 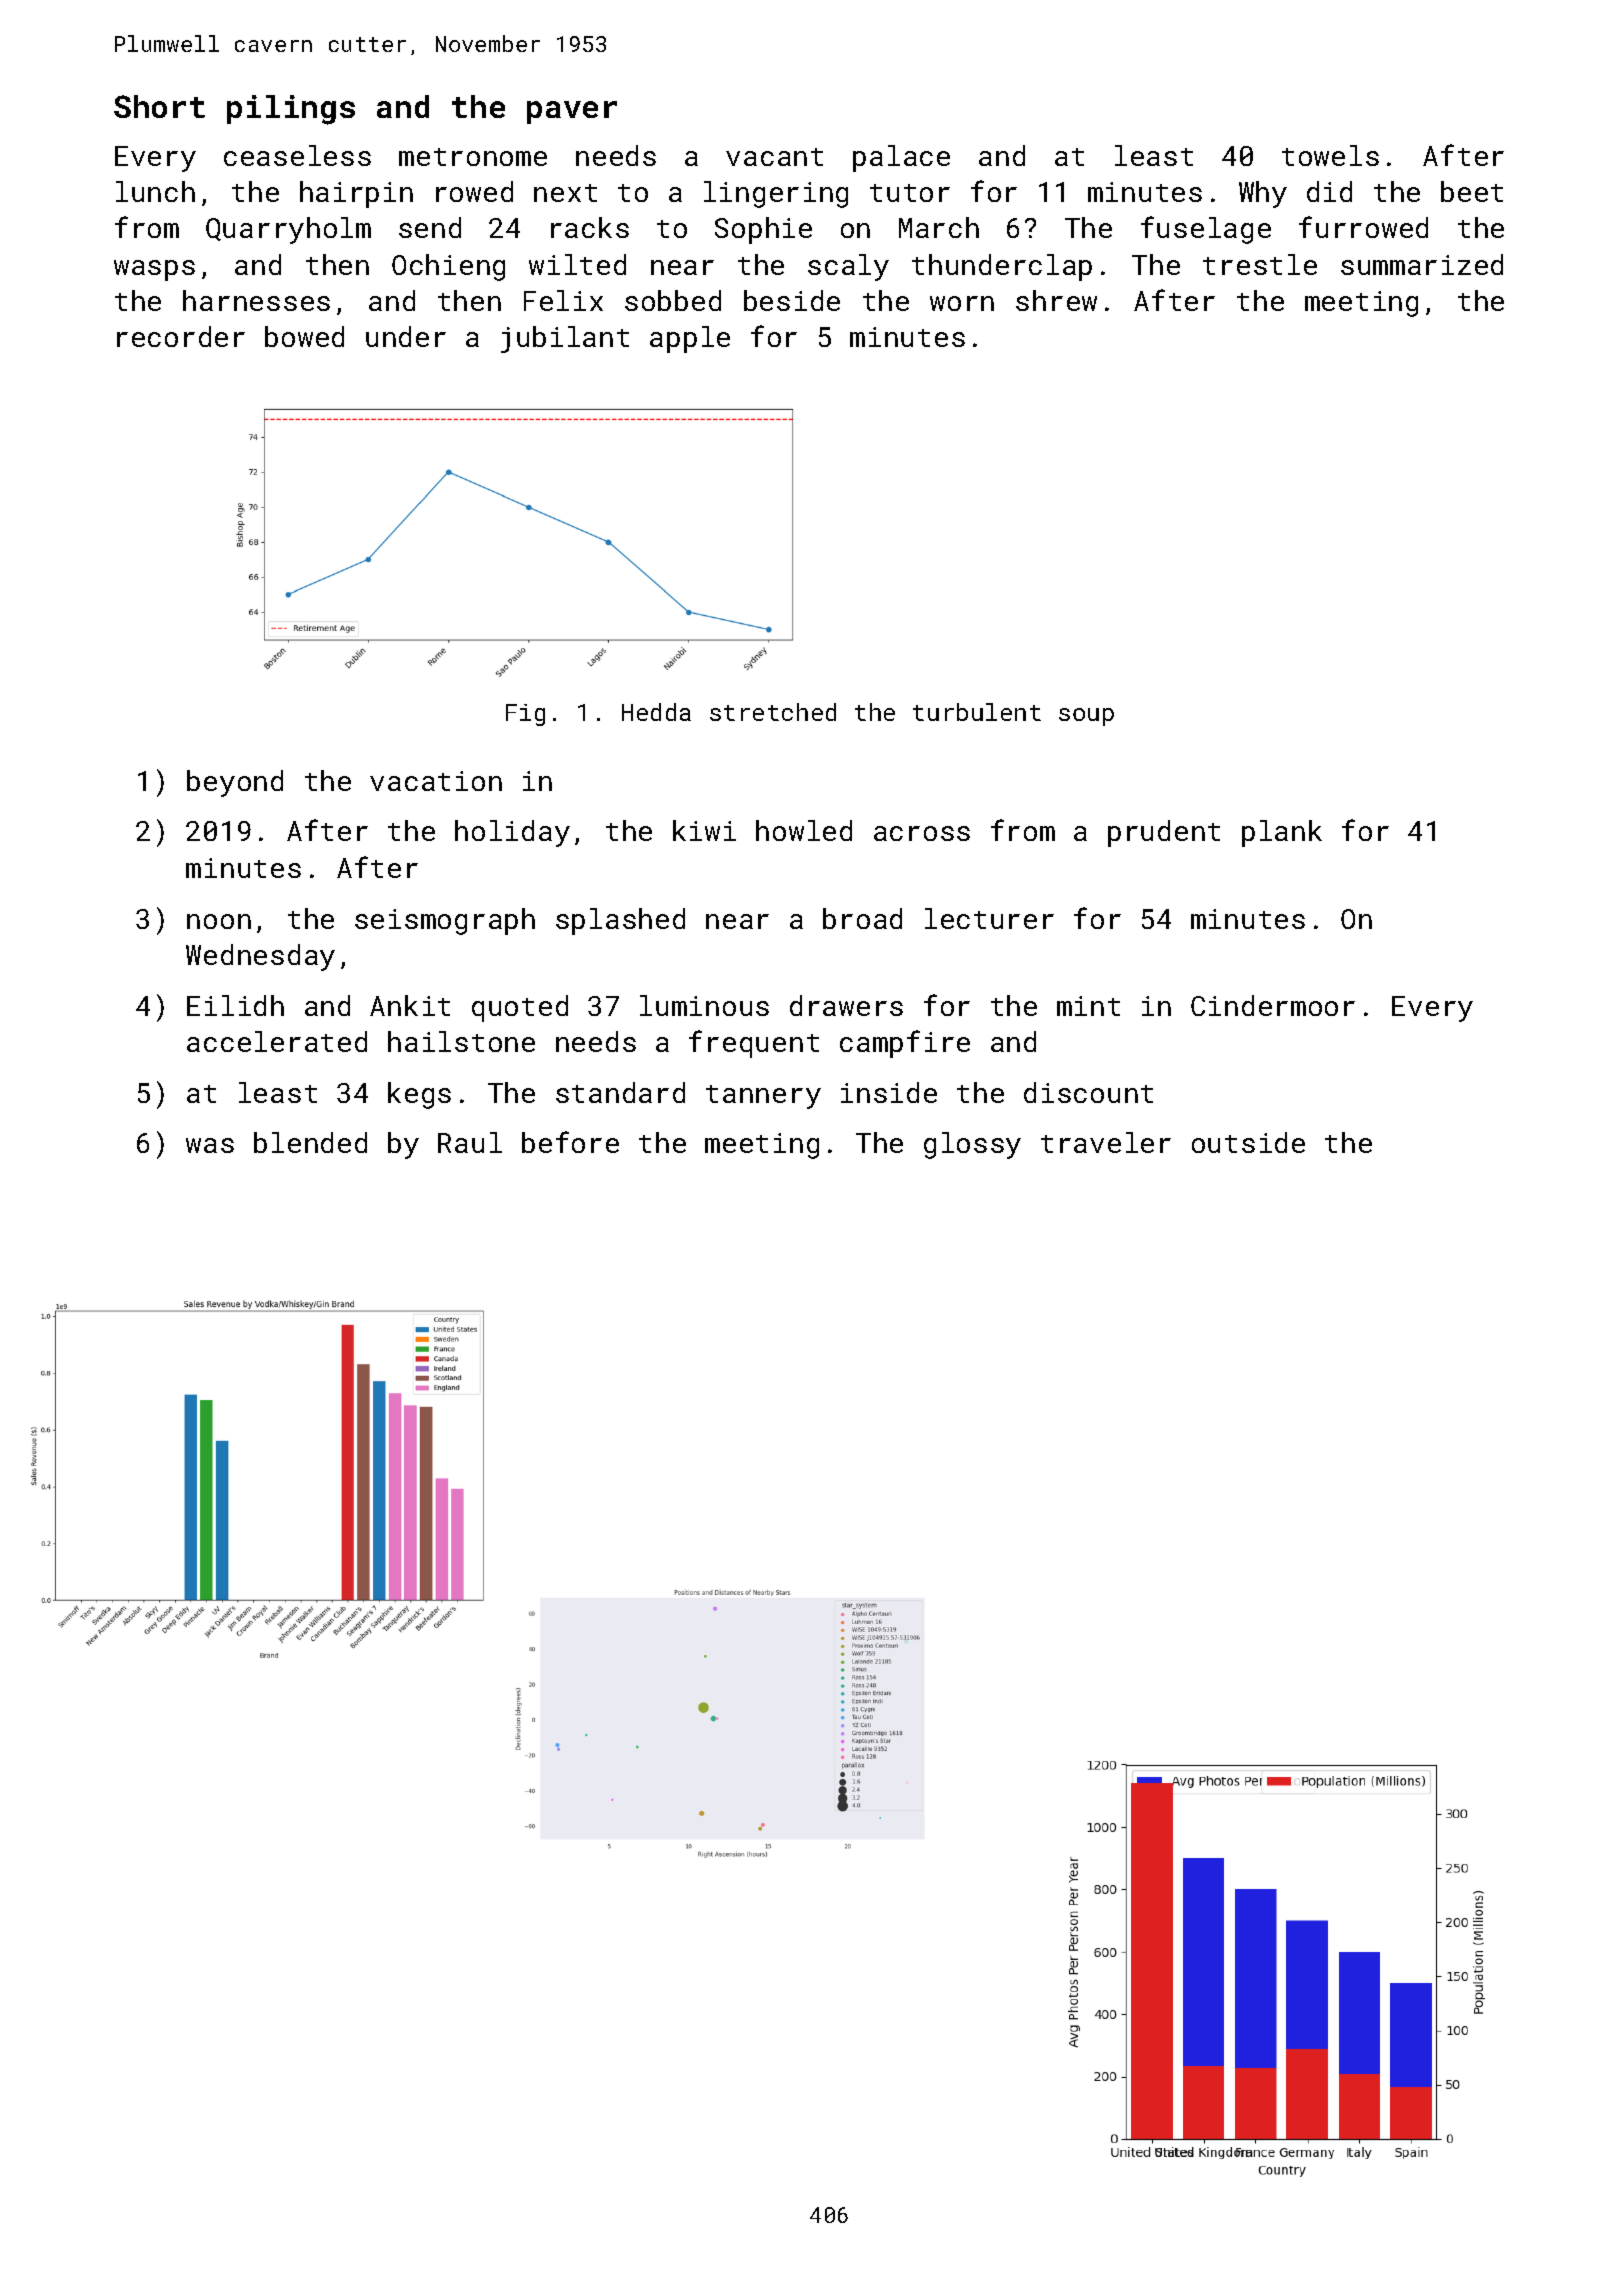 I want to click on inside, so click(x=889, y=1092).
